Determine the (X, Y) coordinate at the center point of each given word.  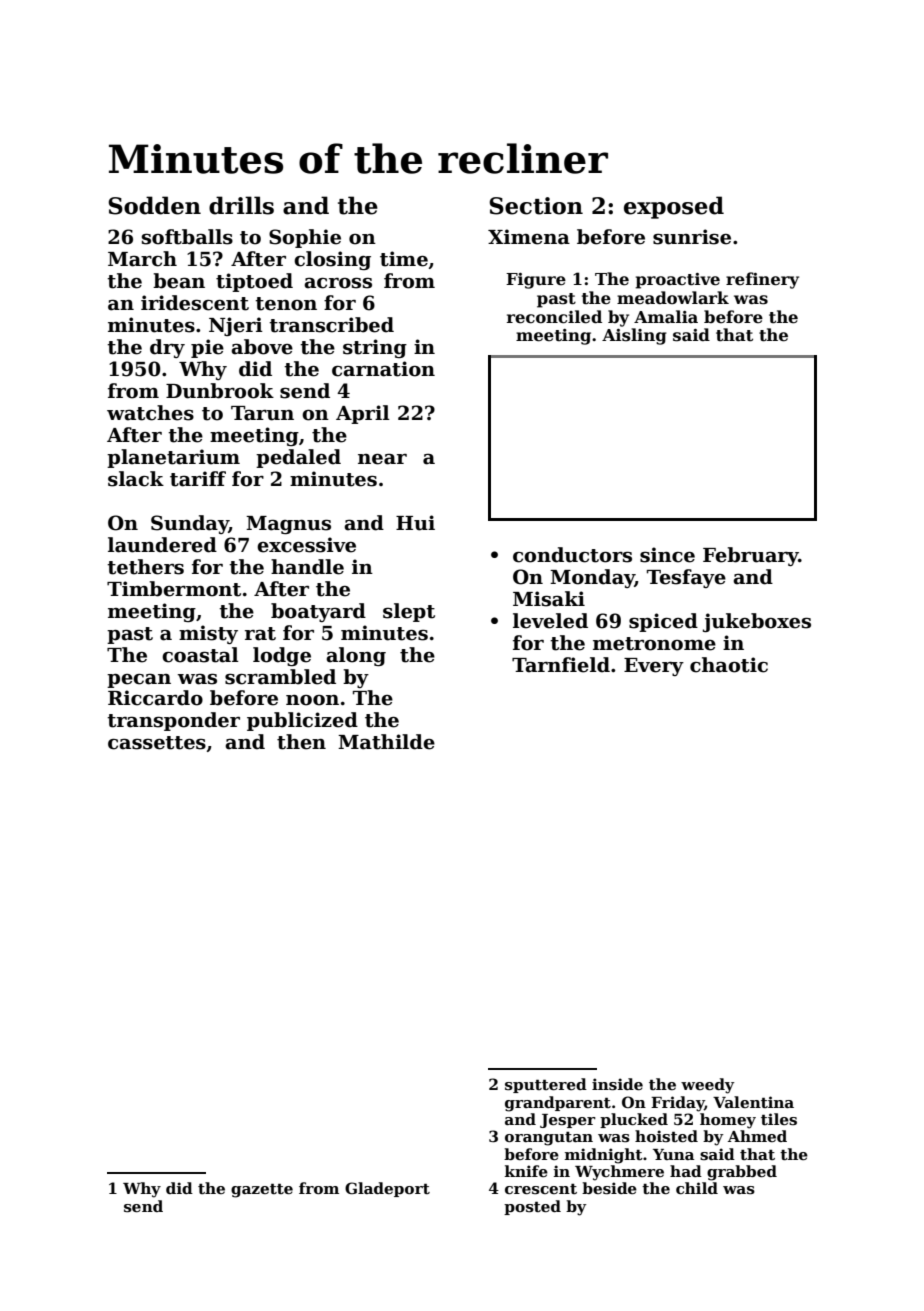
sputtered (546, 1085)
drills (241, 205)
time (404, 259)
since (667, 555)
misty (208, 634)
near (382, 459)
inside (617, 1084)
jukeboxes (757, 622)
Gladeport (387, 1189)
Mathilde (386, 742)
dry (167, 348)
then (301, 742)
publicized (302, 721)
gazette (262, 1190)
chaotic (729, 665)
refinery (762, 280)
